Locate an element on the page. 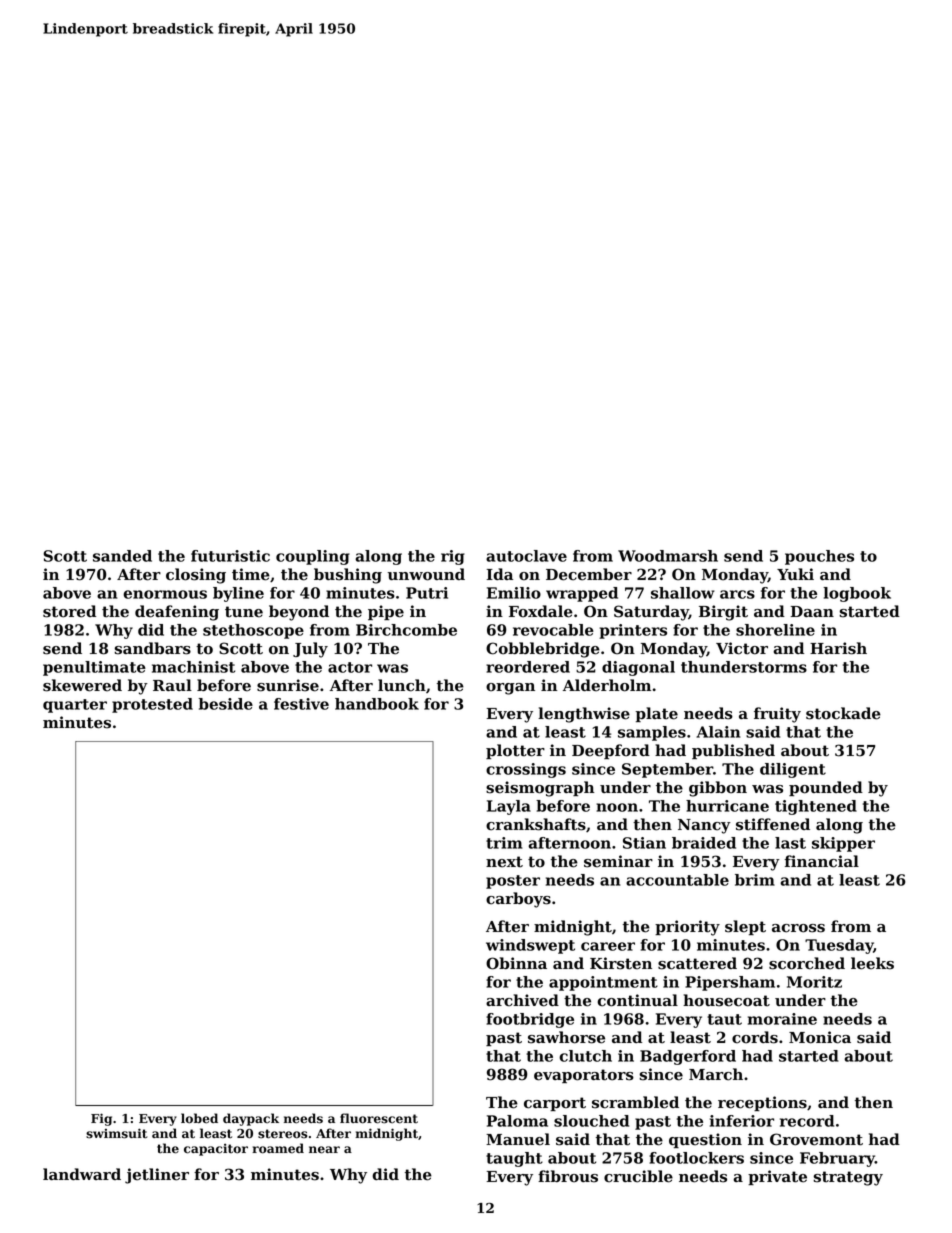 This page has height=1233, width=952. Obinna is located at coordinates (516, 963).
